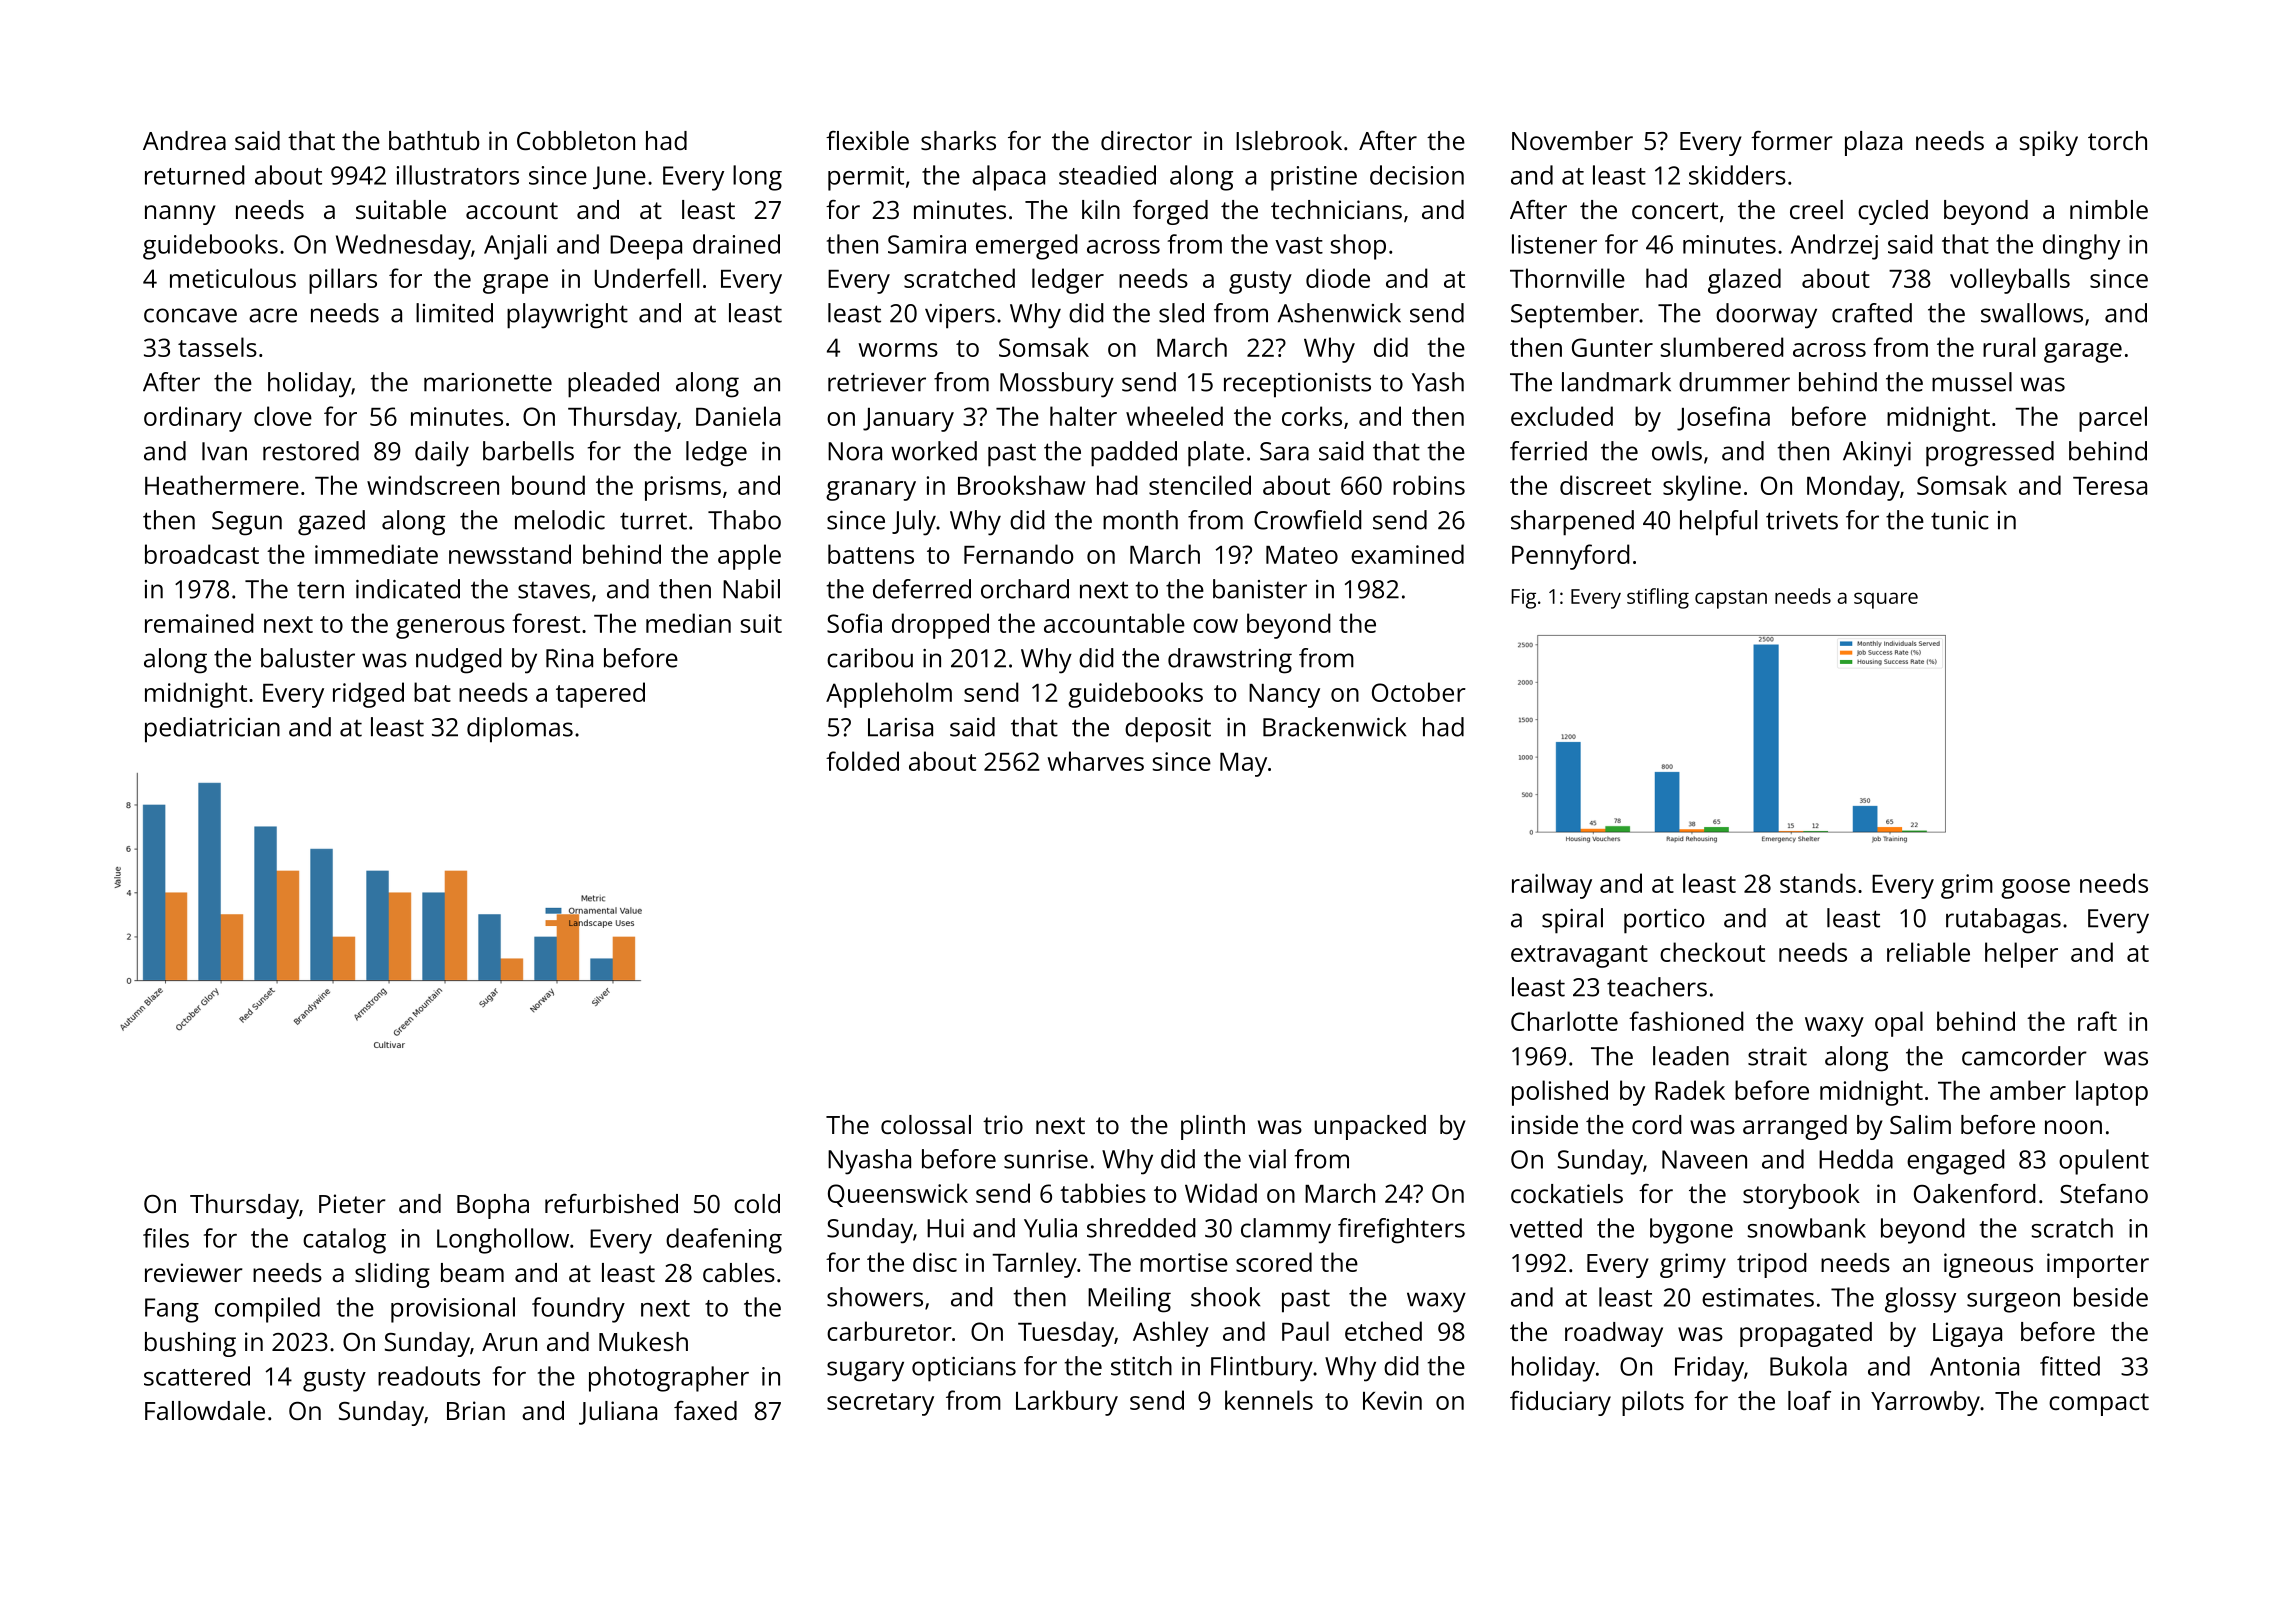 The width and height of the page is (2292, 1620). Describe the element at coordinates (1818, 883) in the page. I see `stands` at that location.
